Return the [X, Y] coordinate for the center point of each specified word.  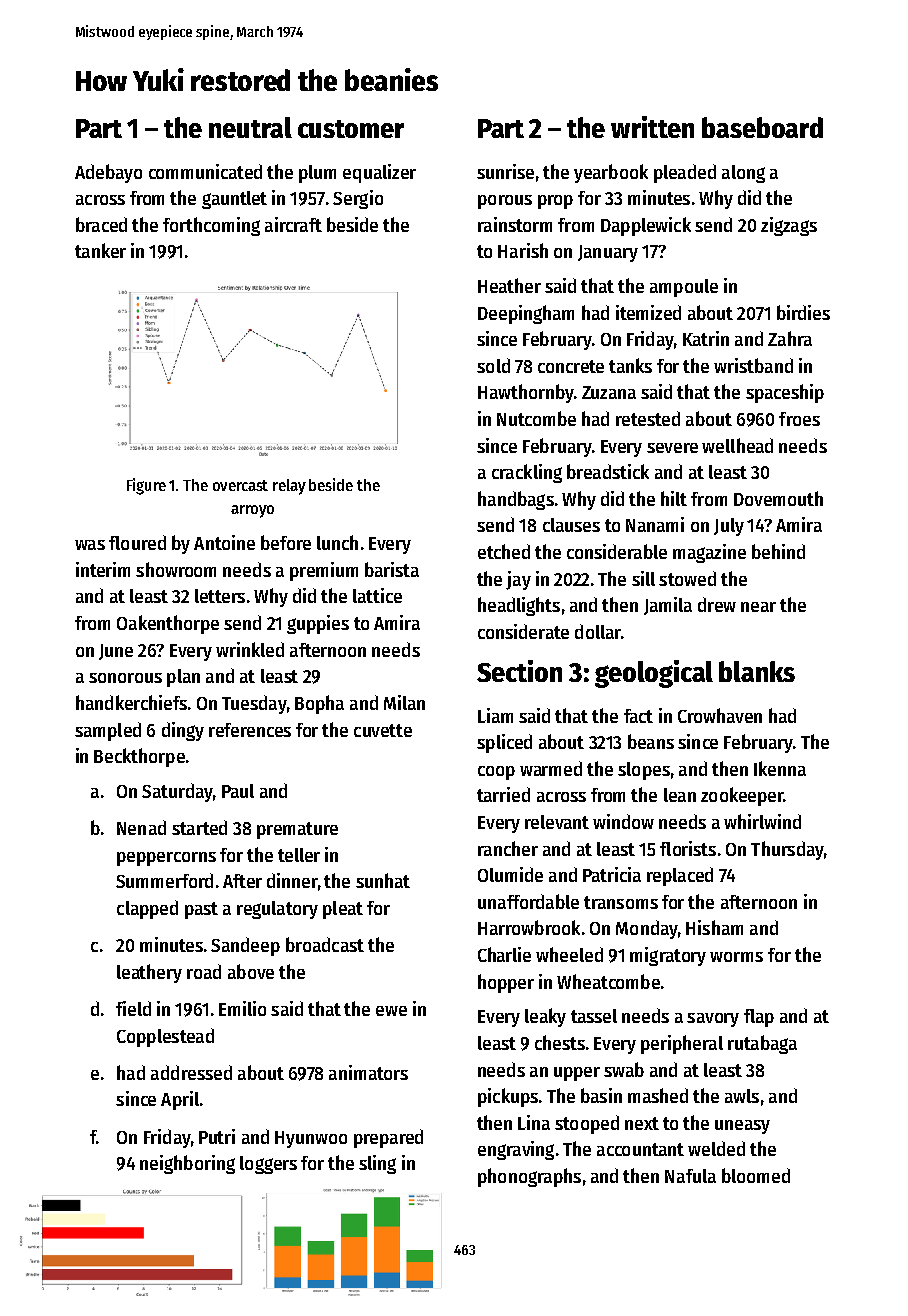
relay [289, 487]
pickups [508, 1097]
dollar [598, 631]
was [90, 545]
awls [742, 1096]
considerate [523, 631]
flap [759, 1018]
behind [778, 551]
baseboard [762, 127]
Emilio [242, 1008]
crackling [527, 473]
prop [555, 202]
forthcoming [211, 226]
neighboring [187, 1164]
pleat [343, 910]
